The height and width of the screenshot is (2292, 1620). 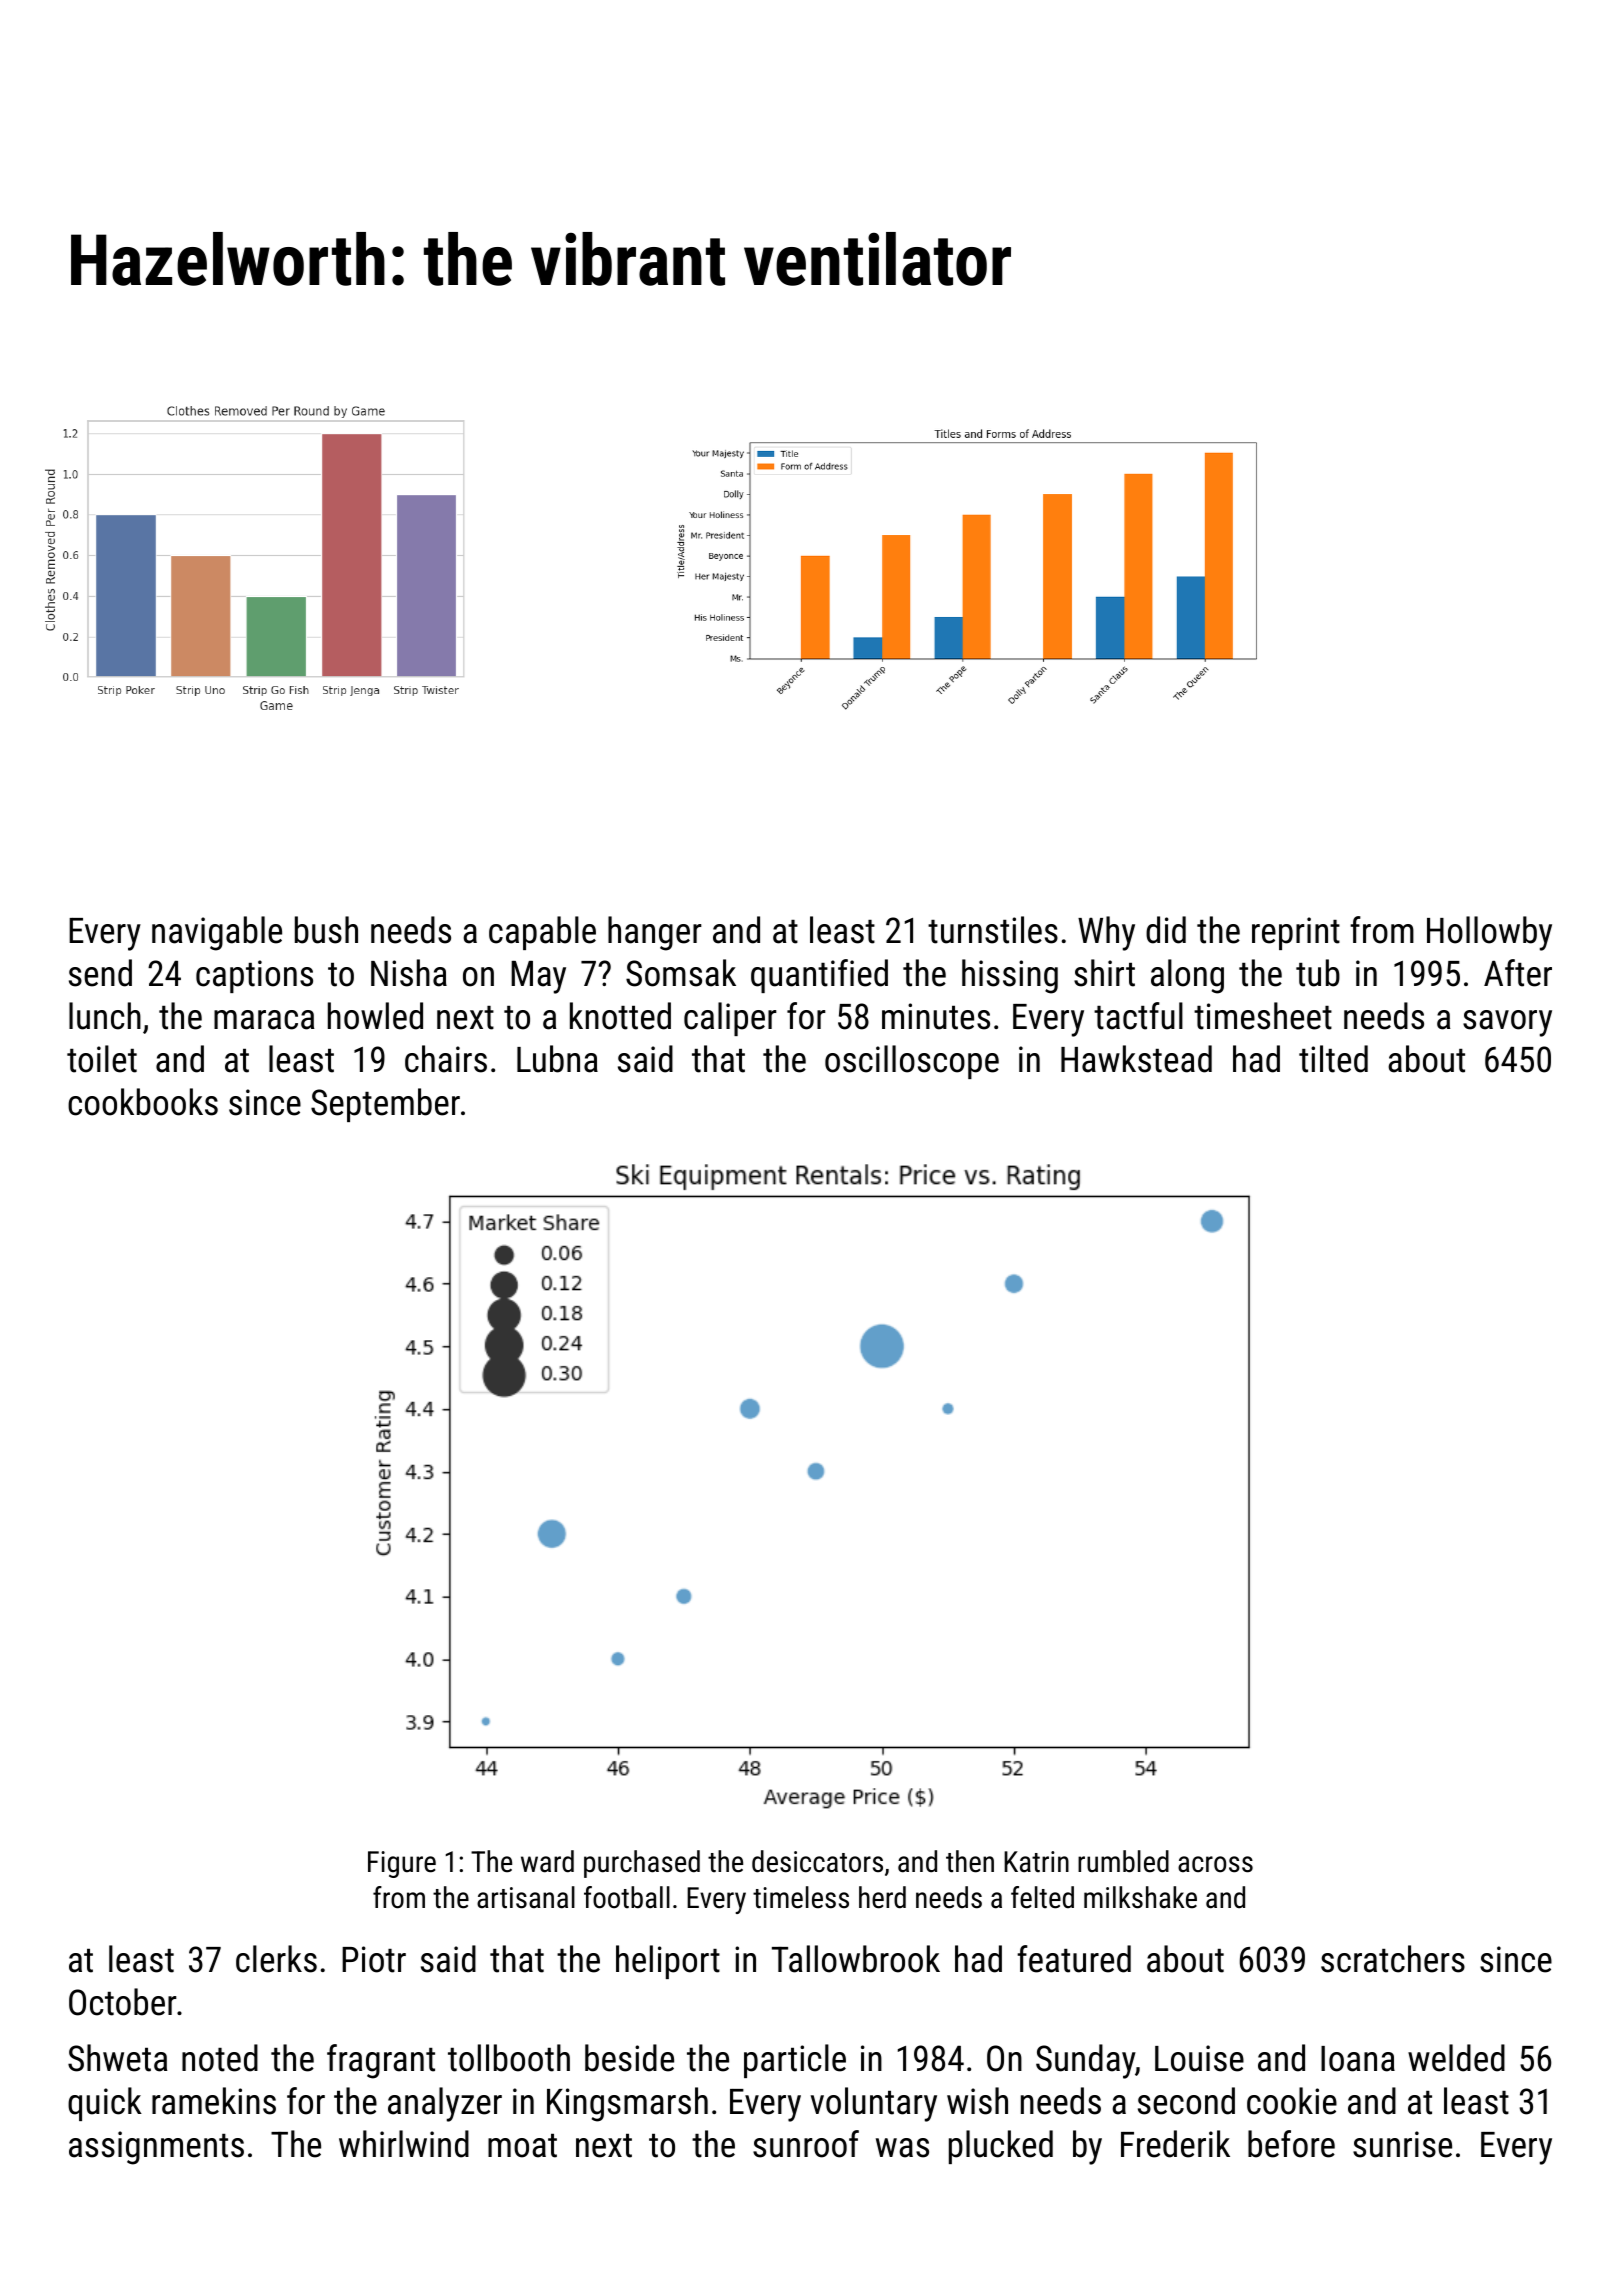 What do you see at coordinates (1393, 1959) in the screenshot?
I see `scratchers` at bounding box center [1393, 1959].
